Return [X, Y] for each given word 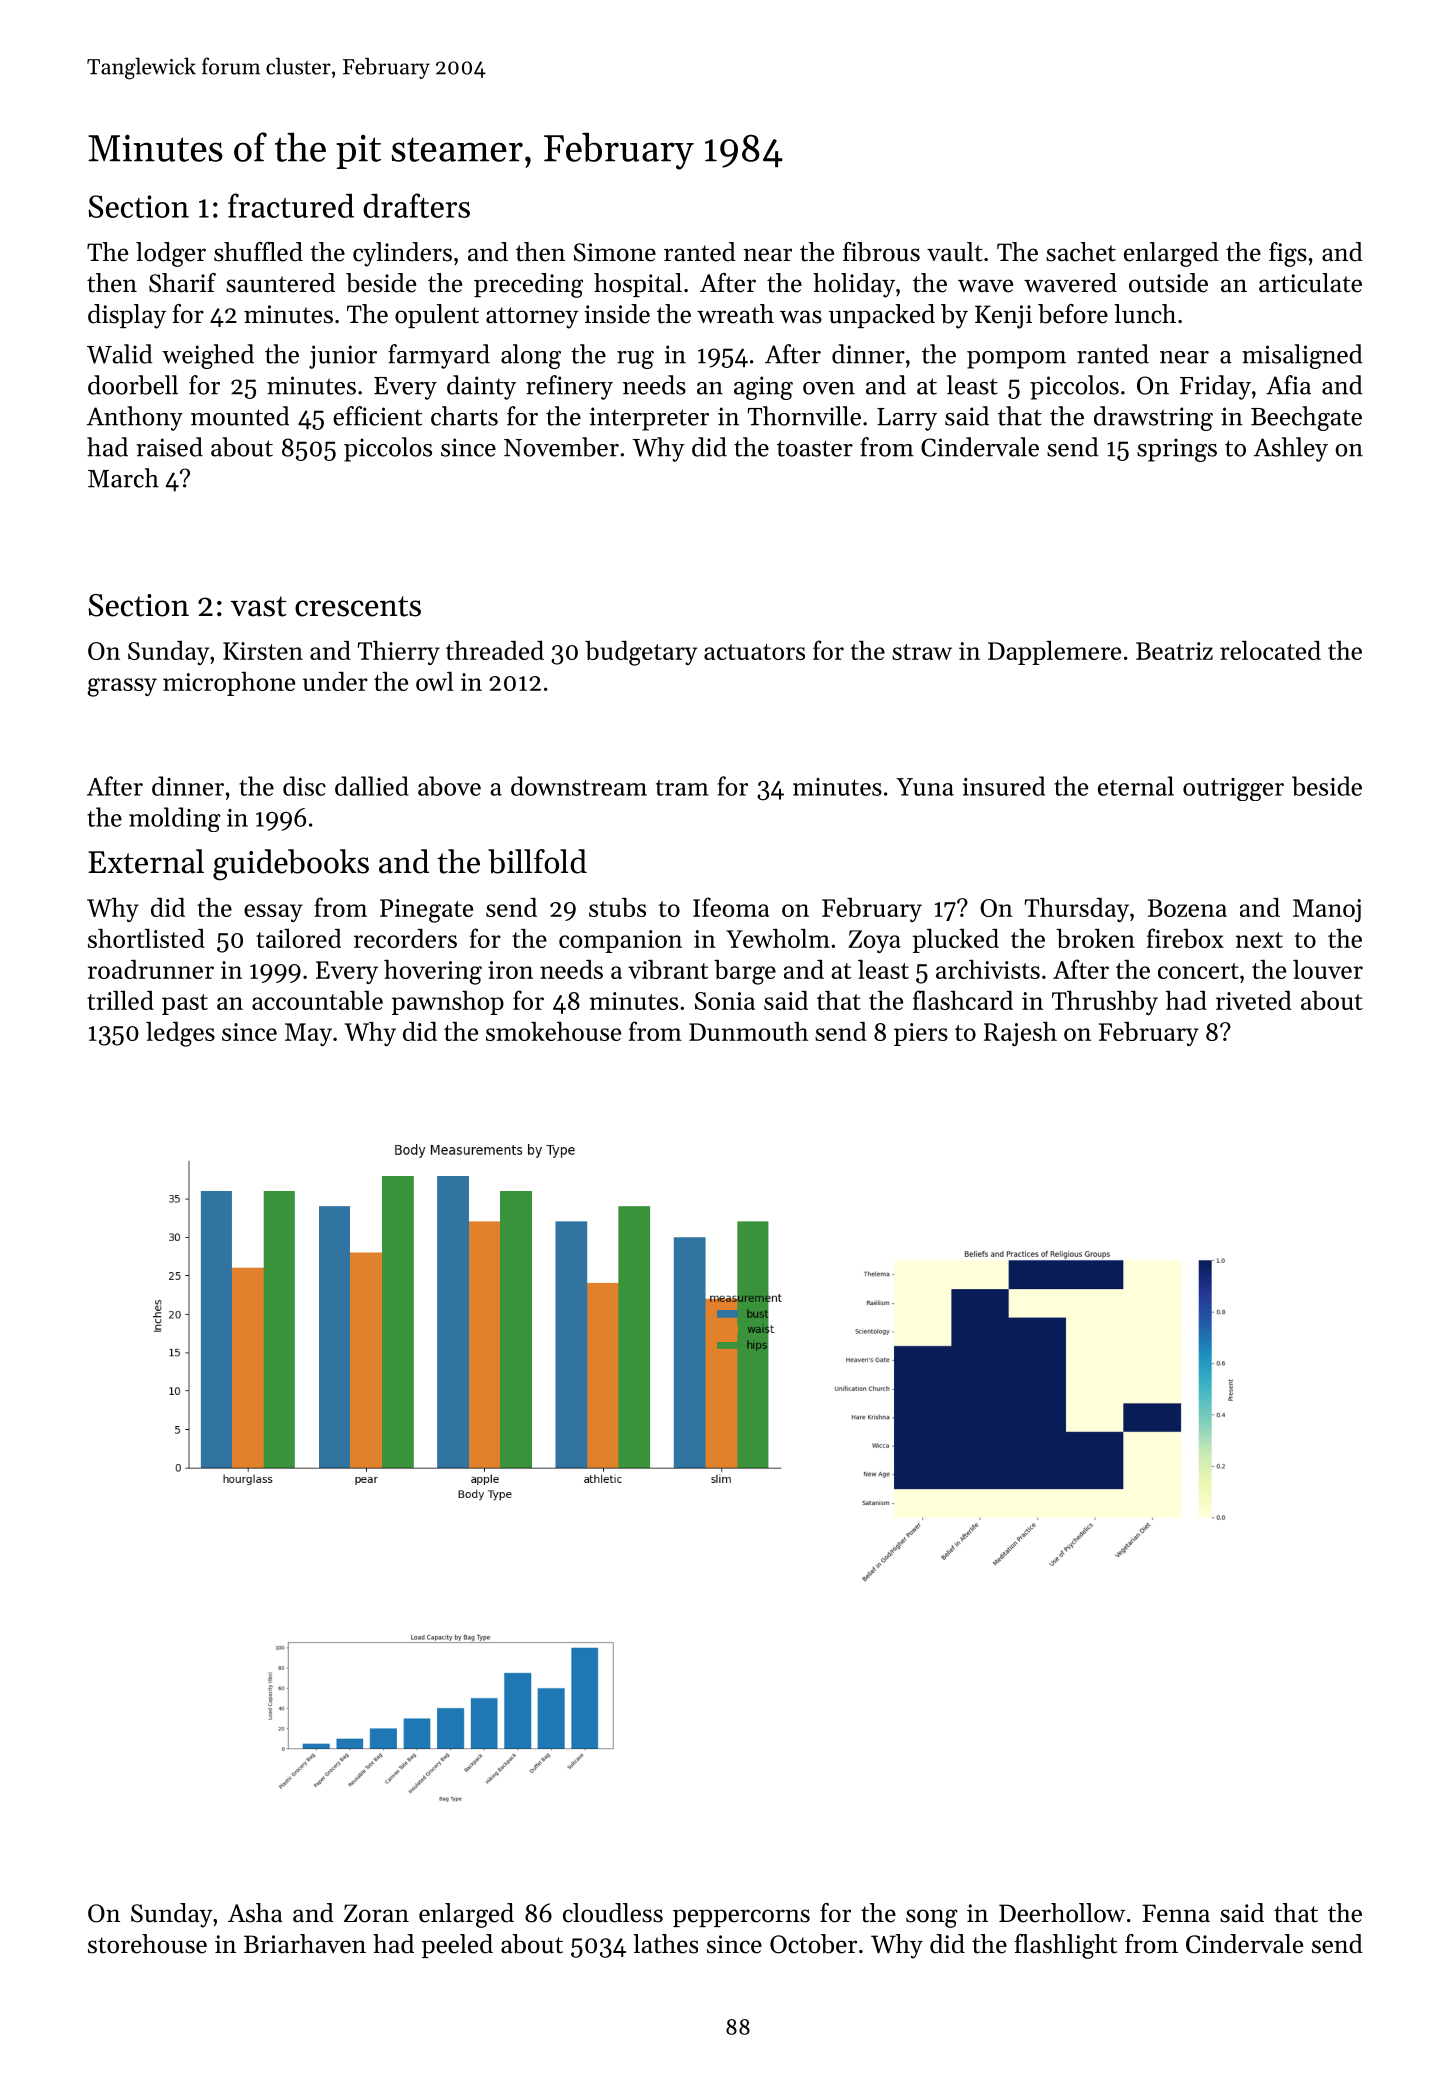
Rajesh [1020, 1033]
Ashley [1291, 449]
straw [922, 652]
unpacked [882, 316]
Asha [255, 1913]
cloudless [613, 1913]
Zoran [376, 1913]
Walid [120, 354]
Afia [1288, 385]
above [449, 786]
